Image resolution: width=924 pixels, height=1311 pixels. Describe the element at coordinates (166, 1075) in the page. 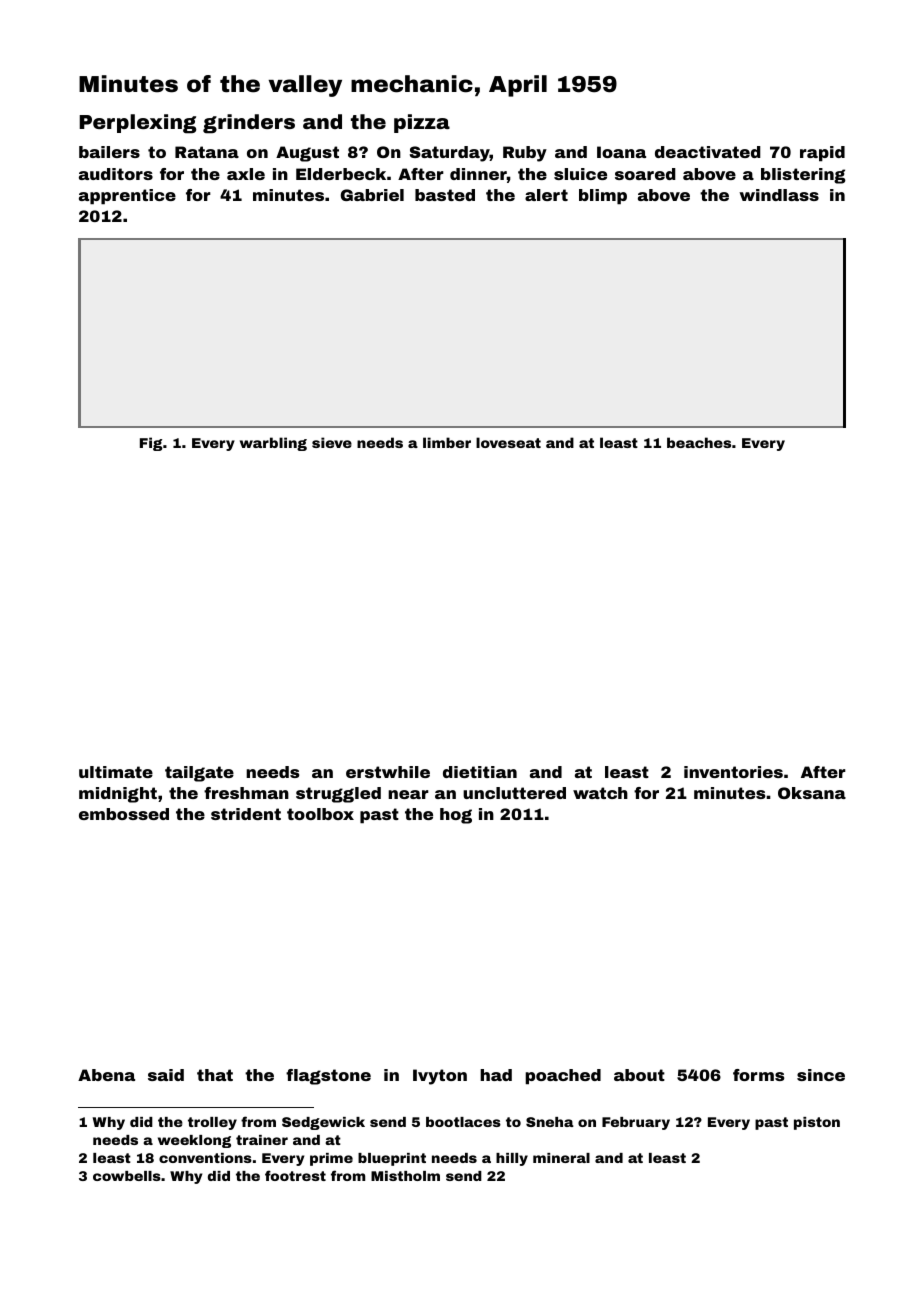

I see `said` at that location.
